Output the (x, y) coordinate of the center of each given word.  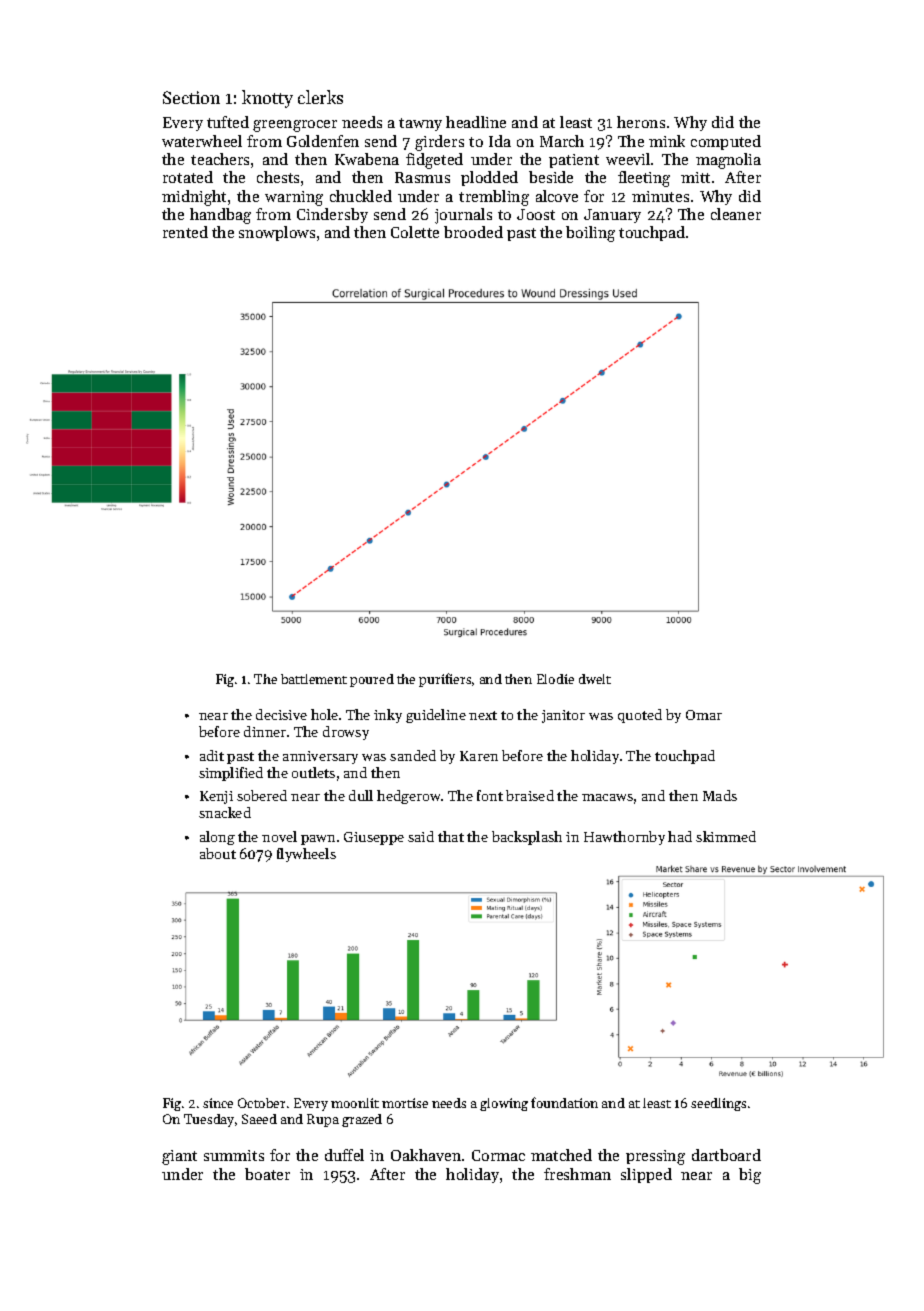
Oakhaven (426, 1155)
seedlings (718, 1104)
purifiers (445, 680)
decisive (281, 714)
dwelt (595, 679)
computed (726, 142)
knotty (267, 99)
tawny (420, 124)
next (483, 715)
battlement (314, 679)
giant (179, 1157)
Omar (704, 715)
